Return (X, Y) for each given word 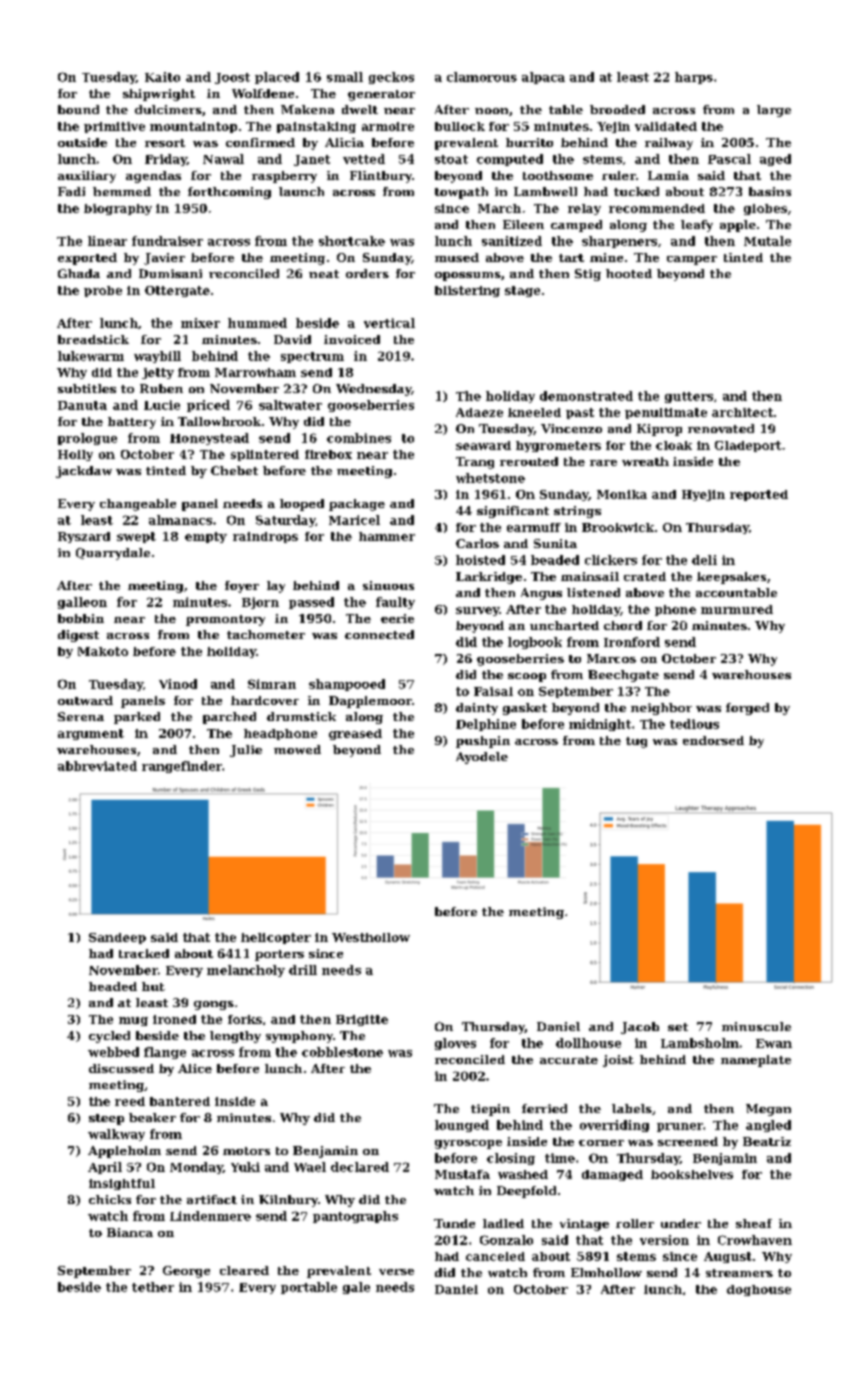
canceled (495, 1256)
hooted (629, 273)
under (681, 1223)
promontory (225, 620)
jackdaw (84, 472)
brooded (617, 109)
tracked (144, 953)
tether (153, 1287)
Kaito (162, 77)
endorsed (713, 740)
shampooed (347, 685)
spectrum (312, 357)
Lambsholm (700, 1043)
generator (381, 95)
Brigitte (362, 1020)
